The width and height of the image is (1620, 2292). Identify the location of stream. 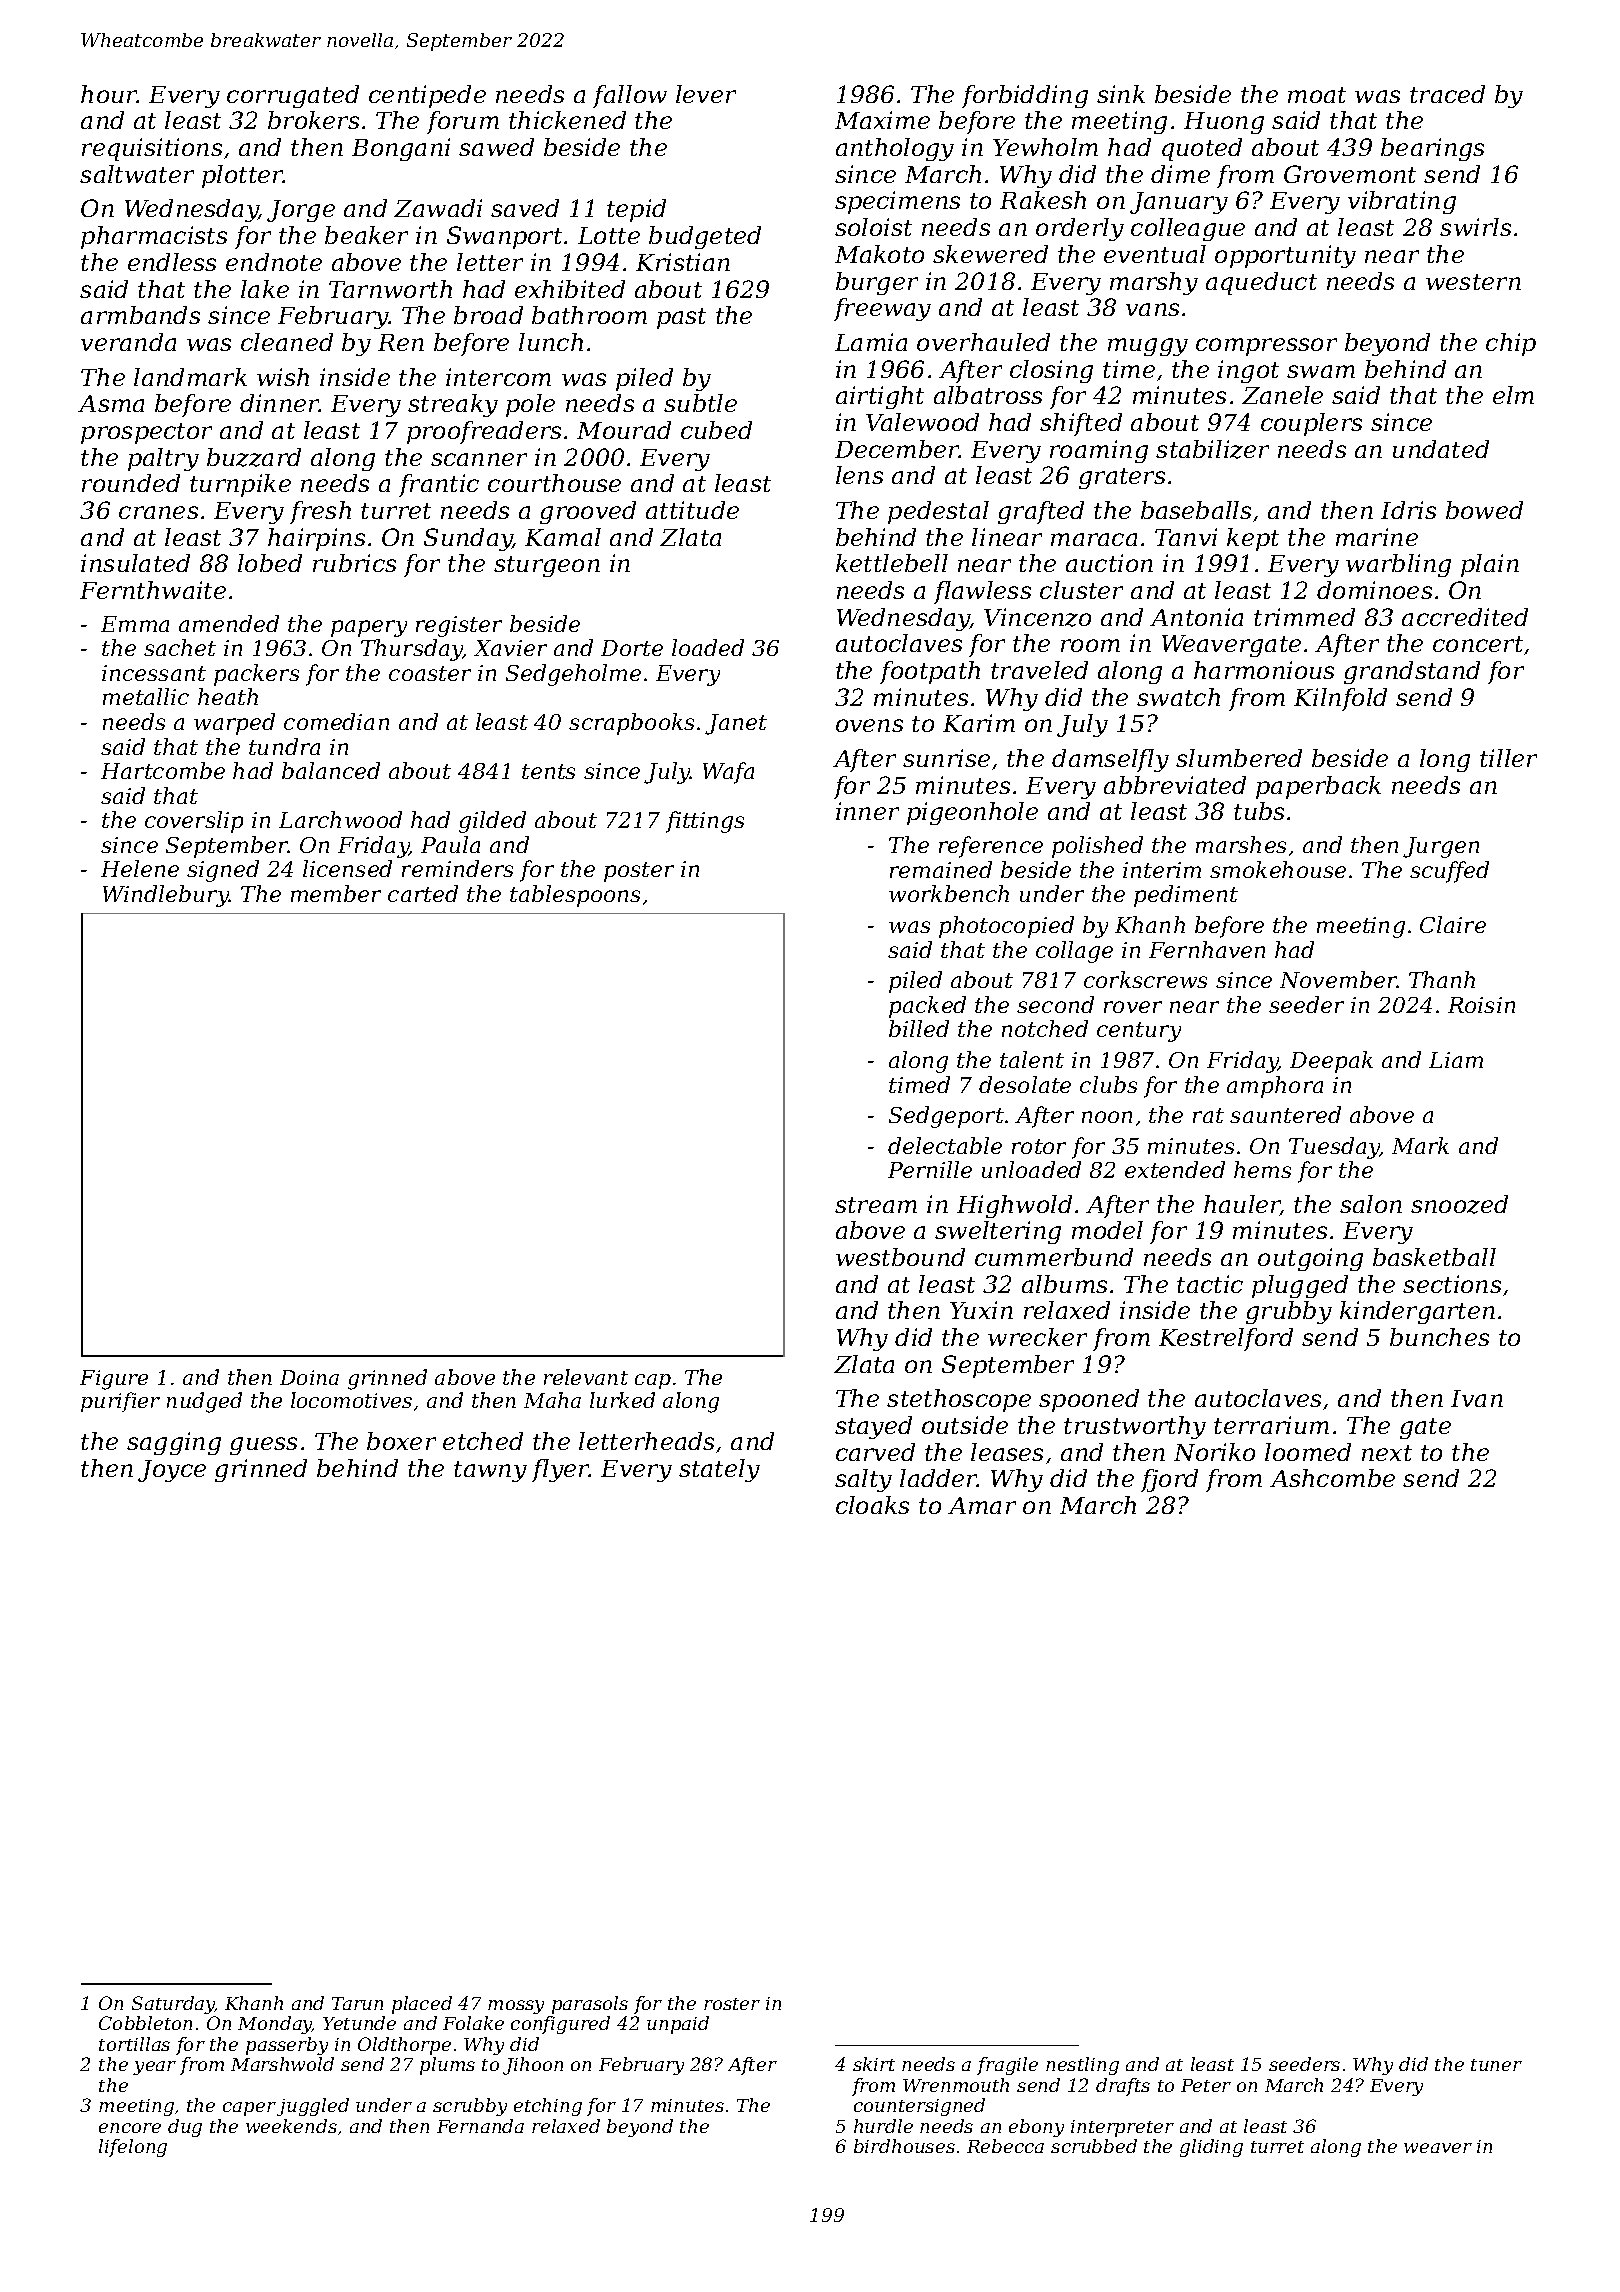
(876, 1205).
